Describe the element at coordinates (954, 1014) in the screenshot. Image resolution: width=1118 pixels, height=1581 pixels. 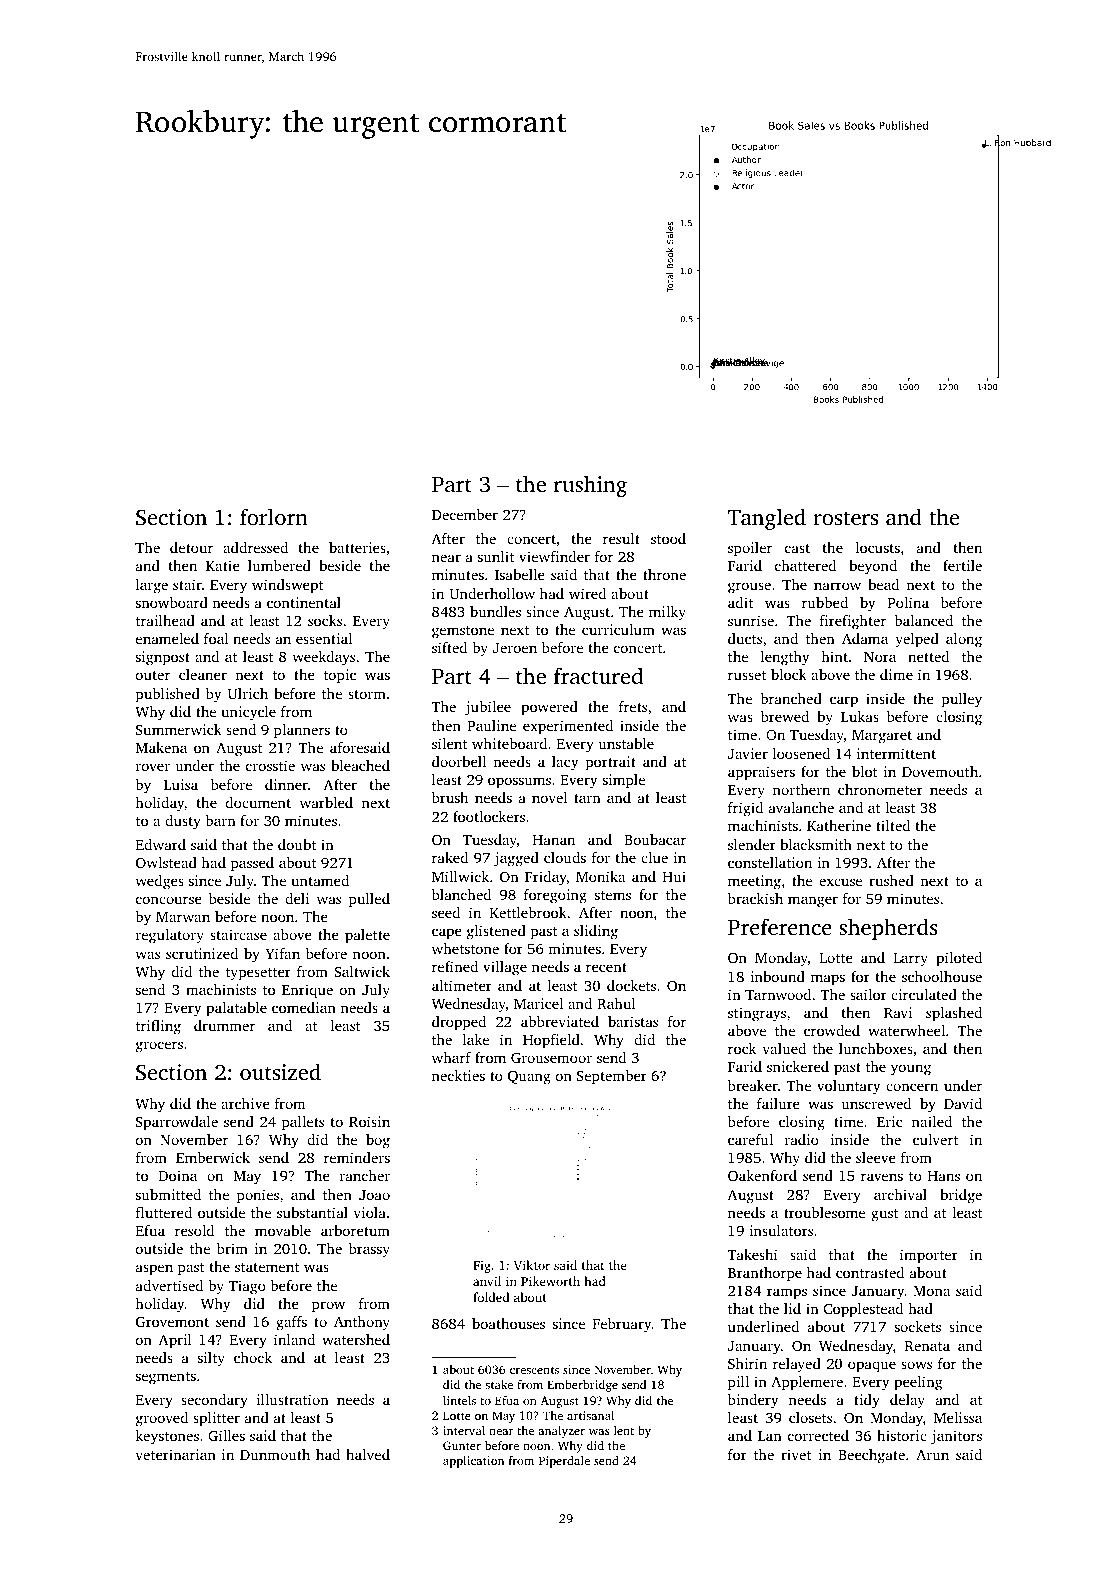
I see `splashed` at that location.
